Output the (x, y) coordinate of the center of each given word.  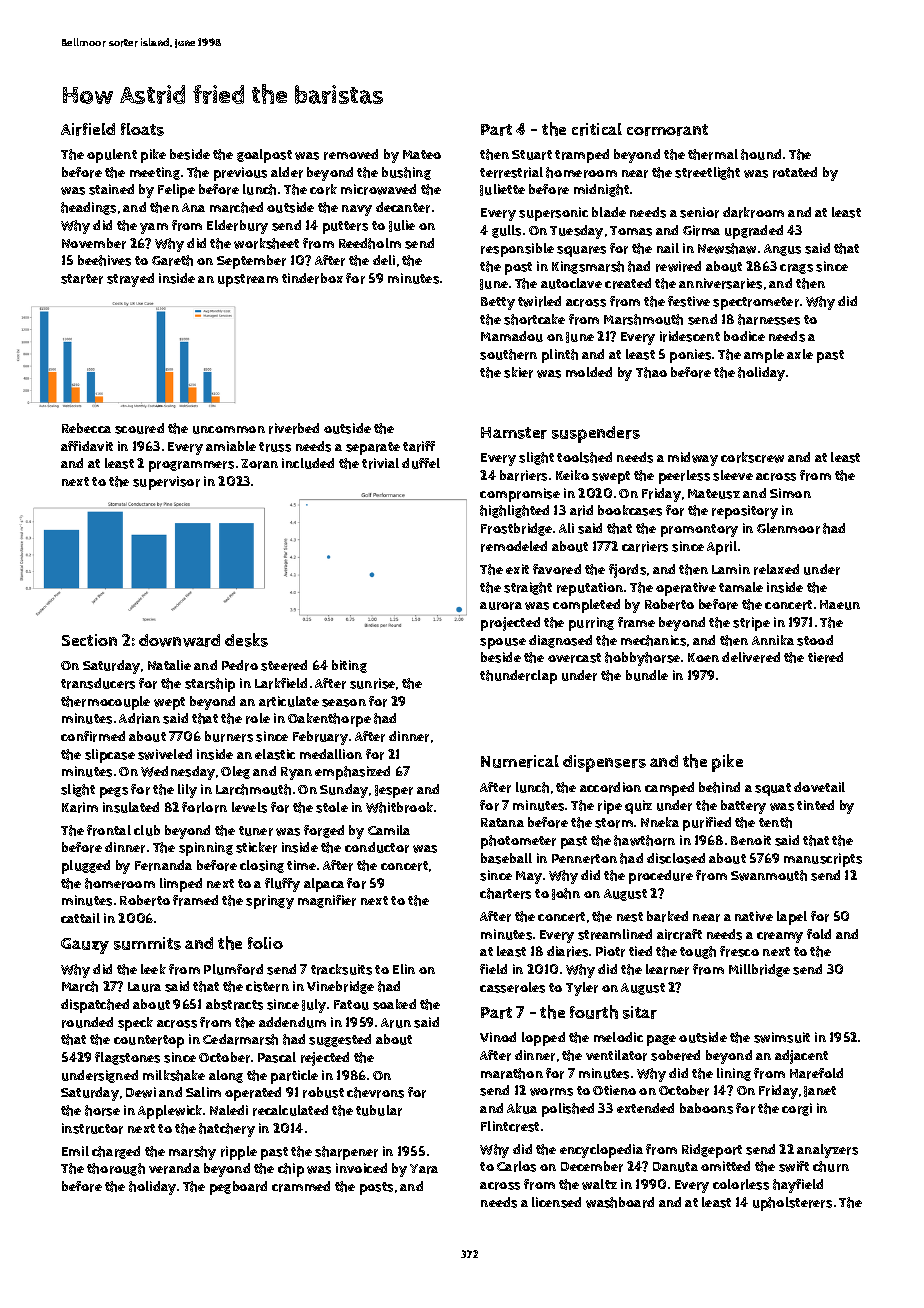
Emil (75, 1151)
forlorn (204, 807)
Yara (424, 1169)
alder (287, 172)
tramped (582, 156)
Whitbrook (399, 807)
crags (796, 269)
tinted (815, 805)
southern (508, 354)
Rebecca (86, 428)
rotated (795, 172)
